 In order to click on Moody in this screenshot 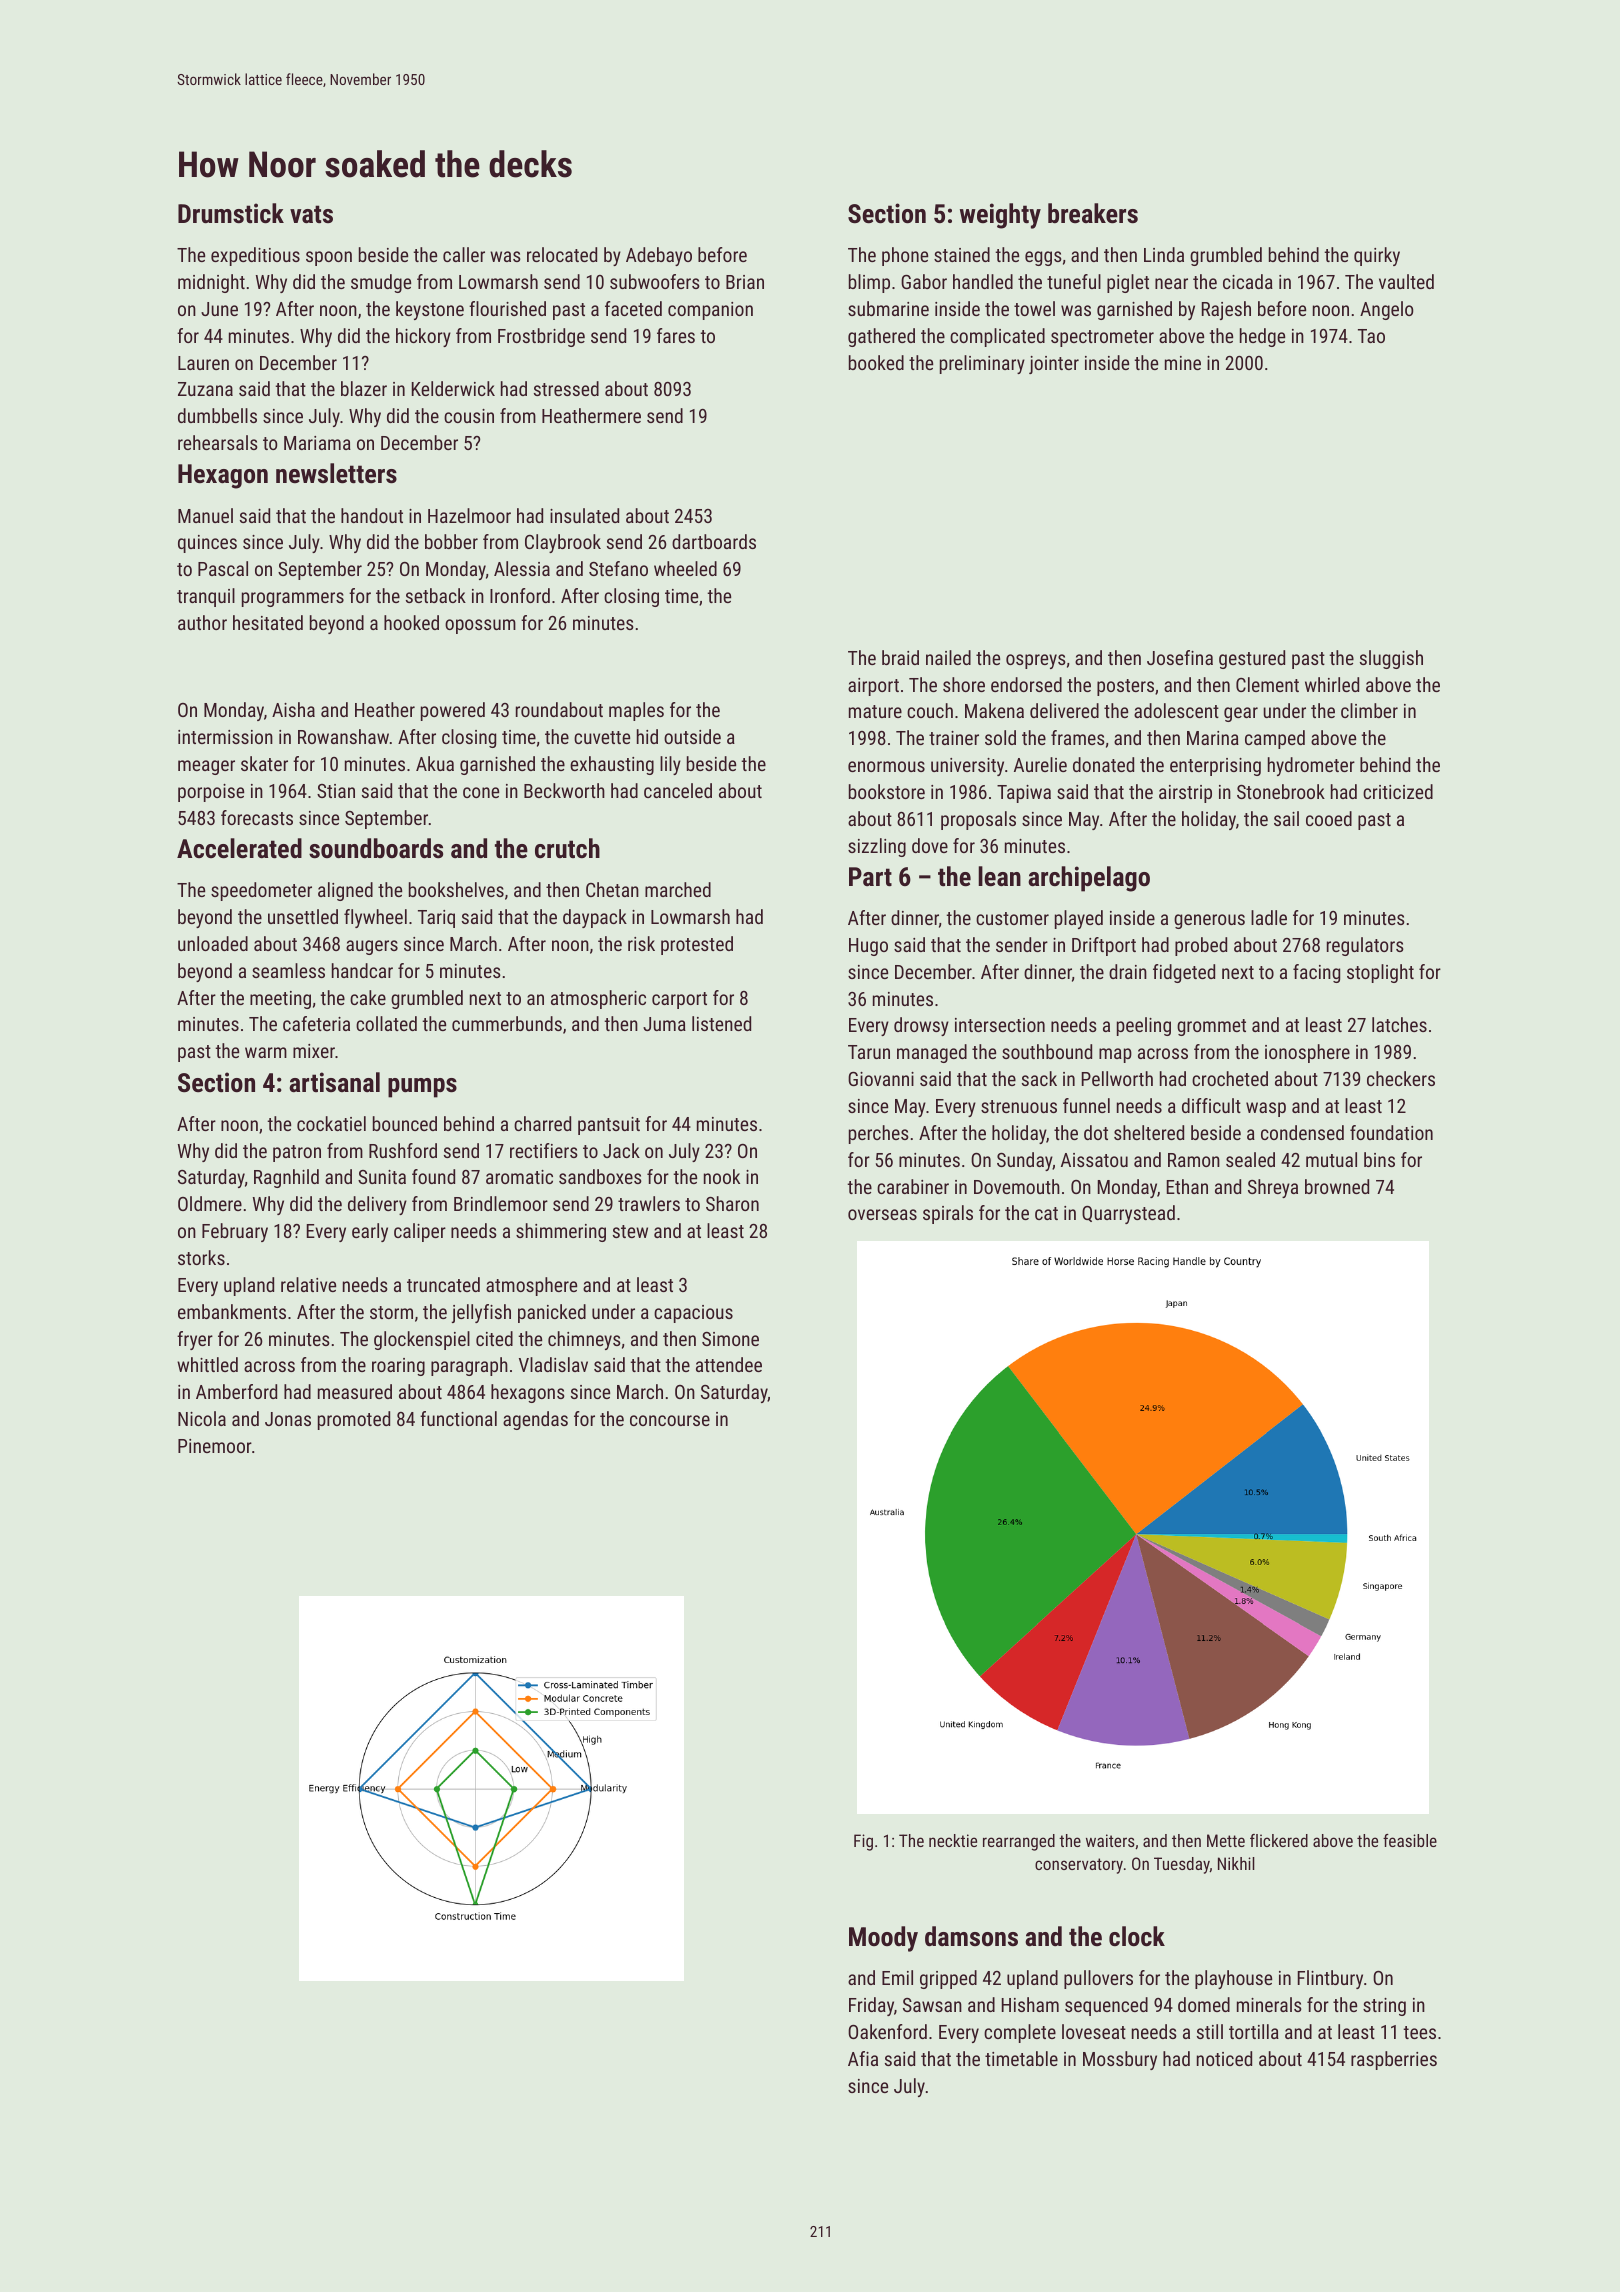, I will do `click(883, 1939)`.
